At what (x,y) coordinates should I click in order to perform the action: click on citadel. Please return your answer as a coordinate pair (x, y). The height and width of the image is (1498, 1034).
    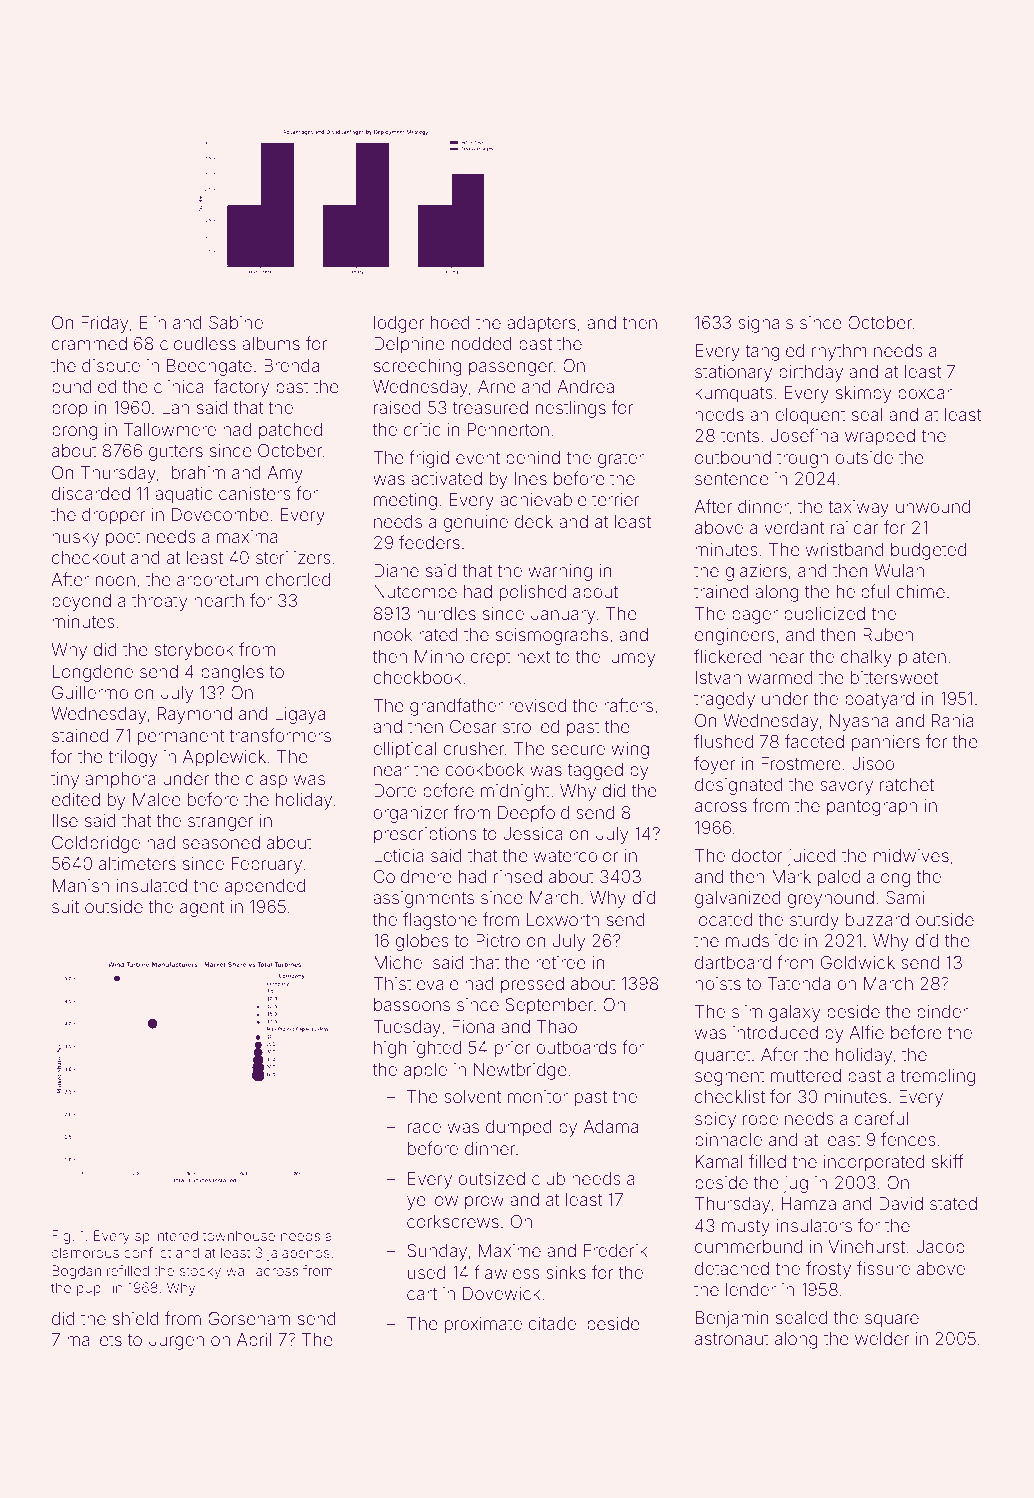
    Looking at the image, I should click on (554, 1323).
